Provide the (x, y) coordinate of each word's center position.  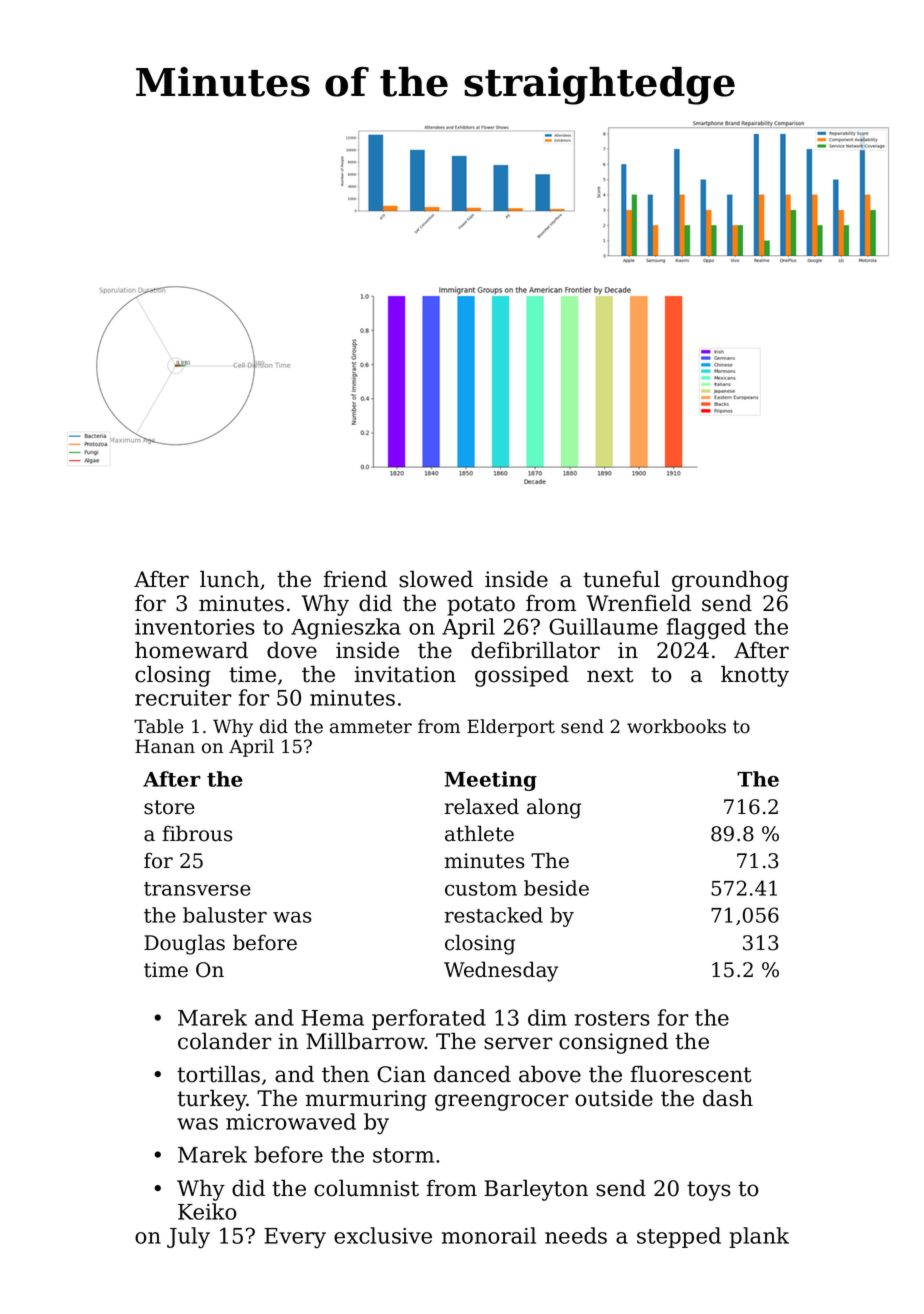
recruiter (183, 698)
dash (728, 1098)
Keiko (207, 1211)
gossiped (522, 676)
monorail (489, 1235)
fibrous (197, 833)
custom (481, 889)
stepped (679, 1237)
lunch (229, 579)
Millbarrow (365, 1041)
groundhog (730, 581)
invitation (405, 674)
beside (556, 888)
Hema (332, 1018)
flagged (706, 629)
